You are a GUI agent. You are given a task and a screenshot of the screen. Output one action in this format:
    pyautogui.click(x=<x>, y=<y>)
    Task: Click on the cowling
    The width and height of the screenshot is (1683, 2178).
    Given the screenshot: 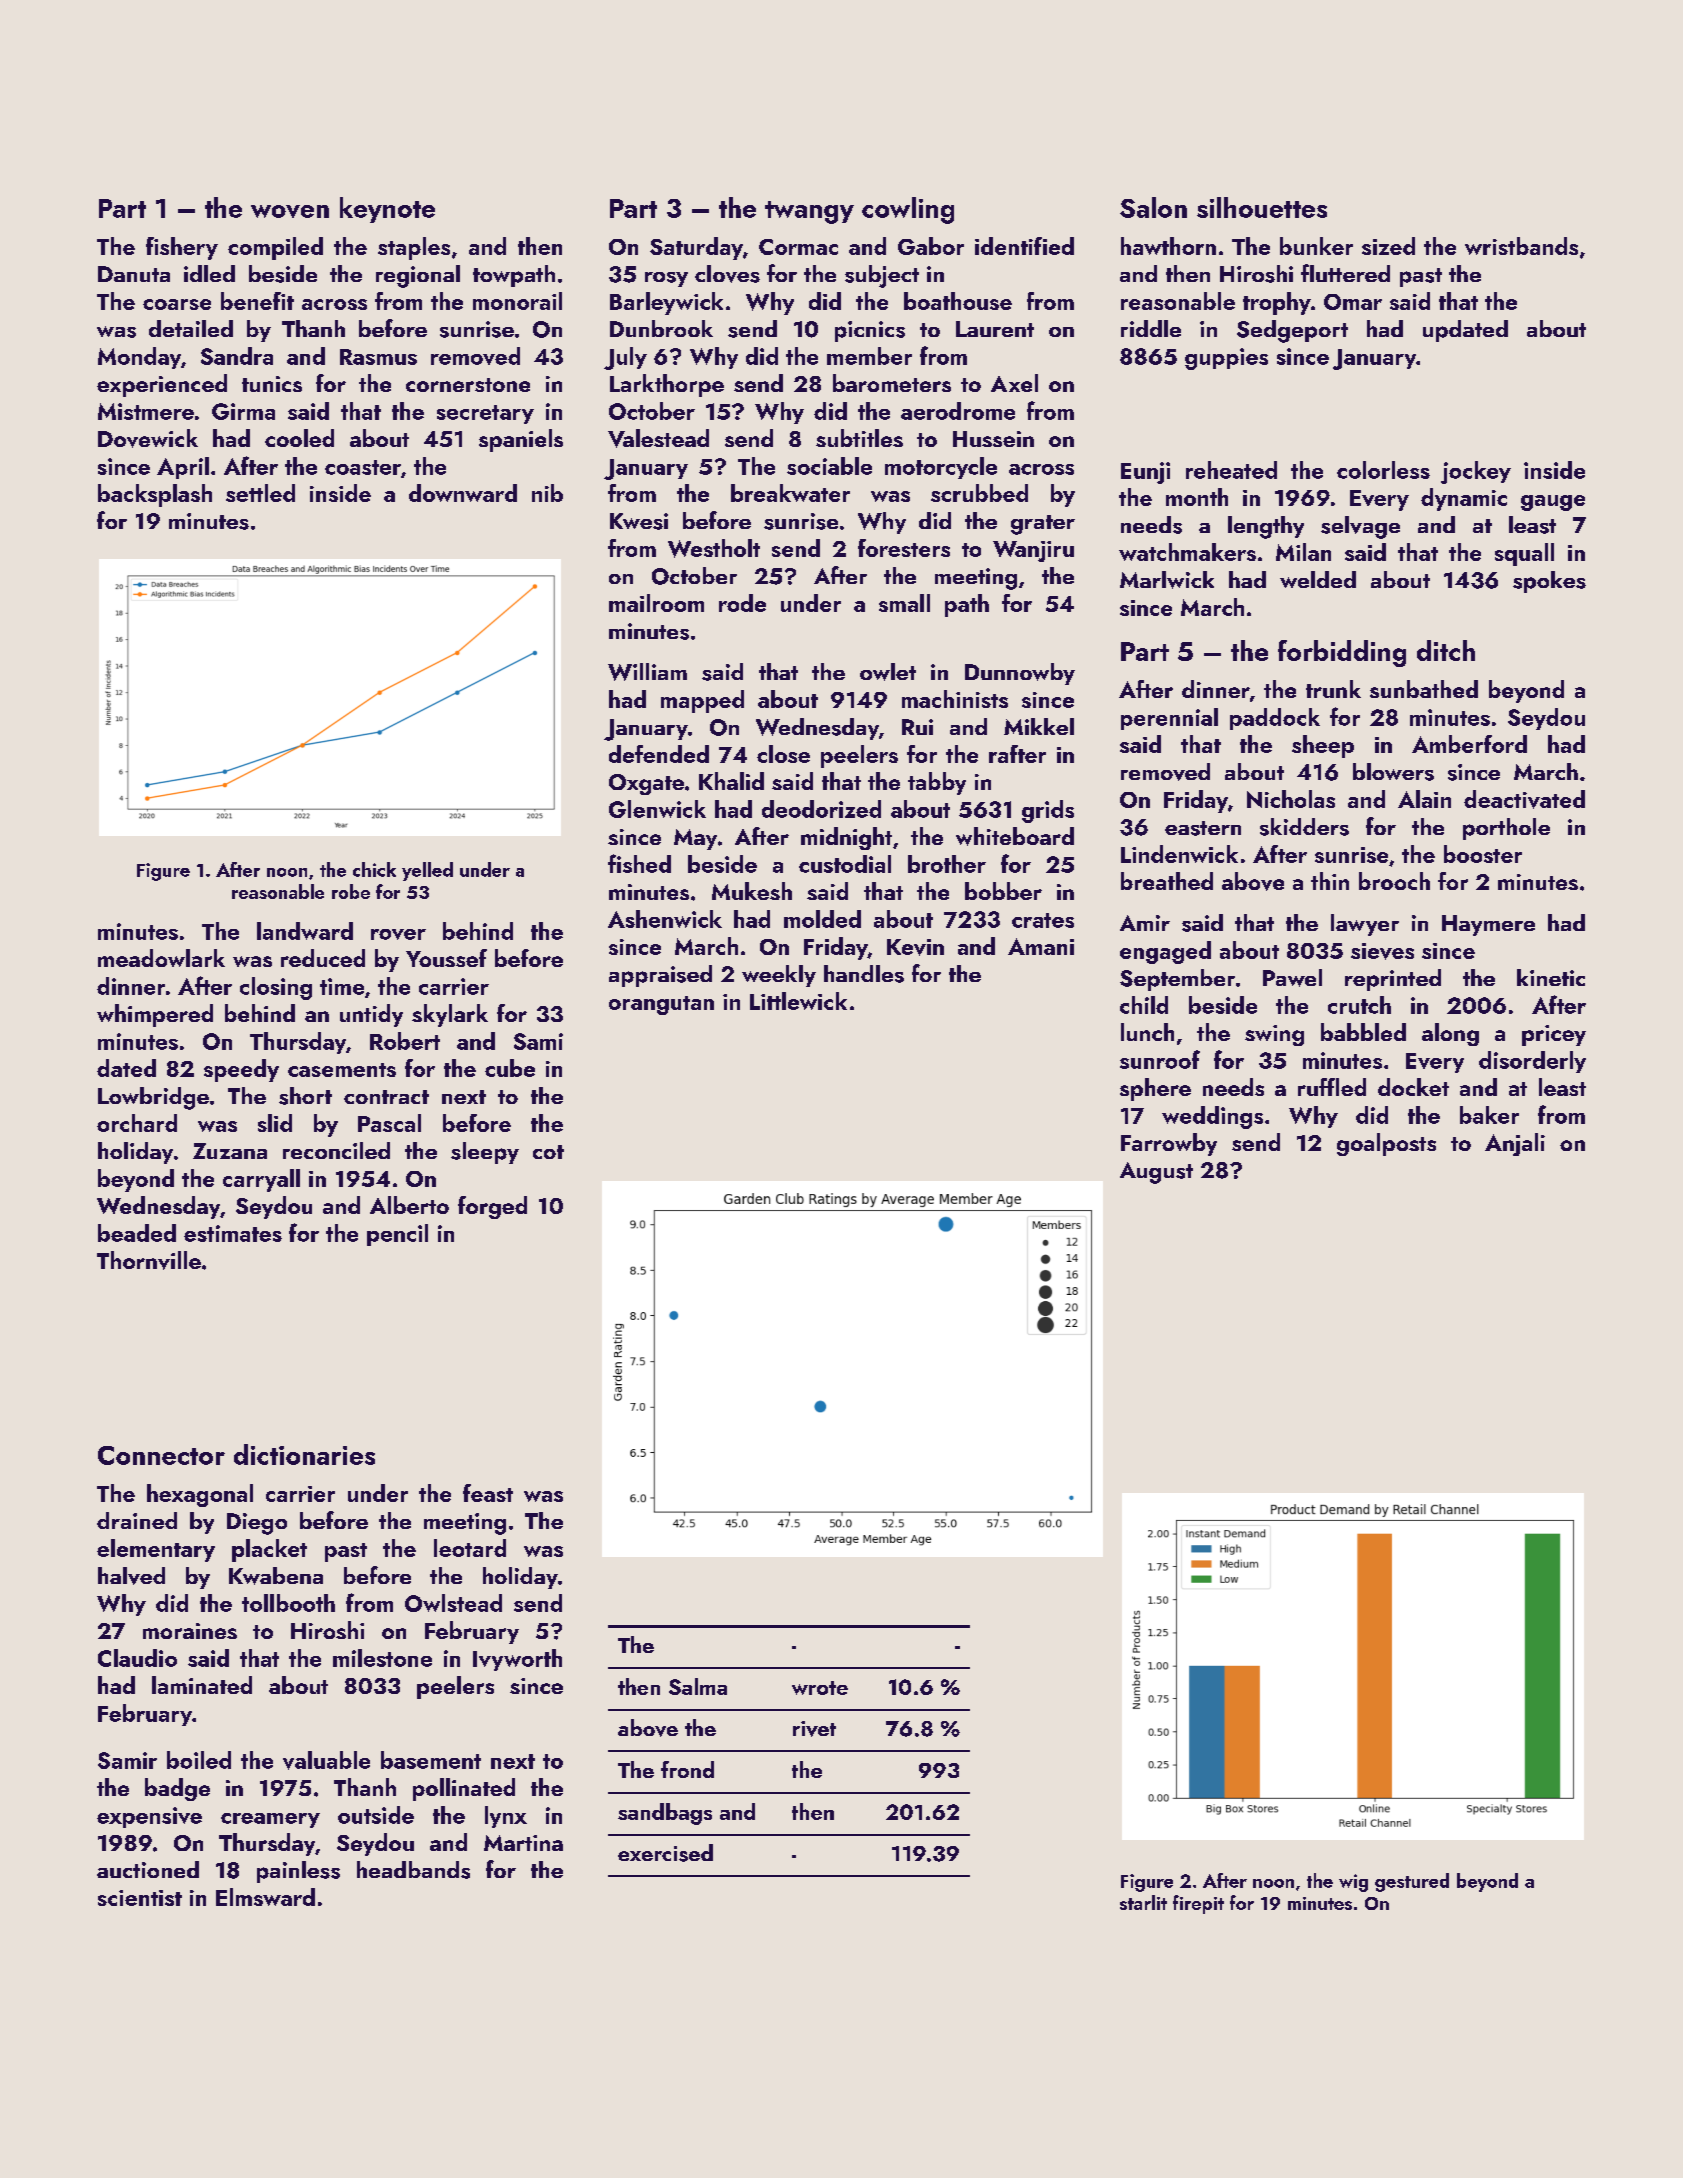 What is the action you would take?
    pyautogui.click(x=908, y=210)
